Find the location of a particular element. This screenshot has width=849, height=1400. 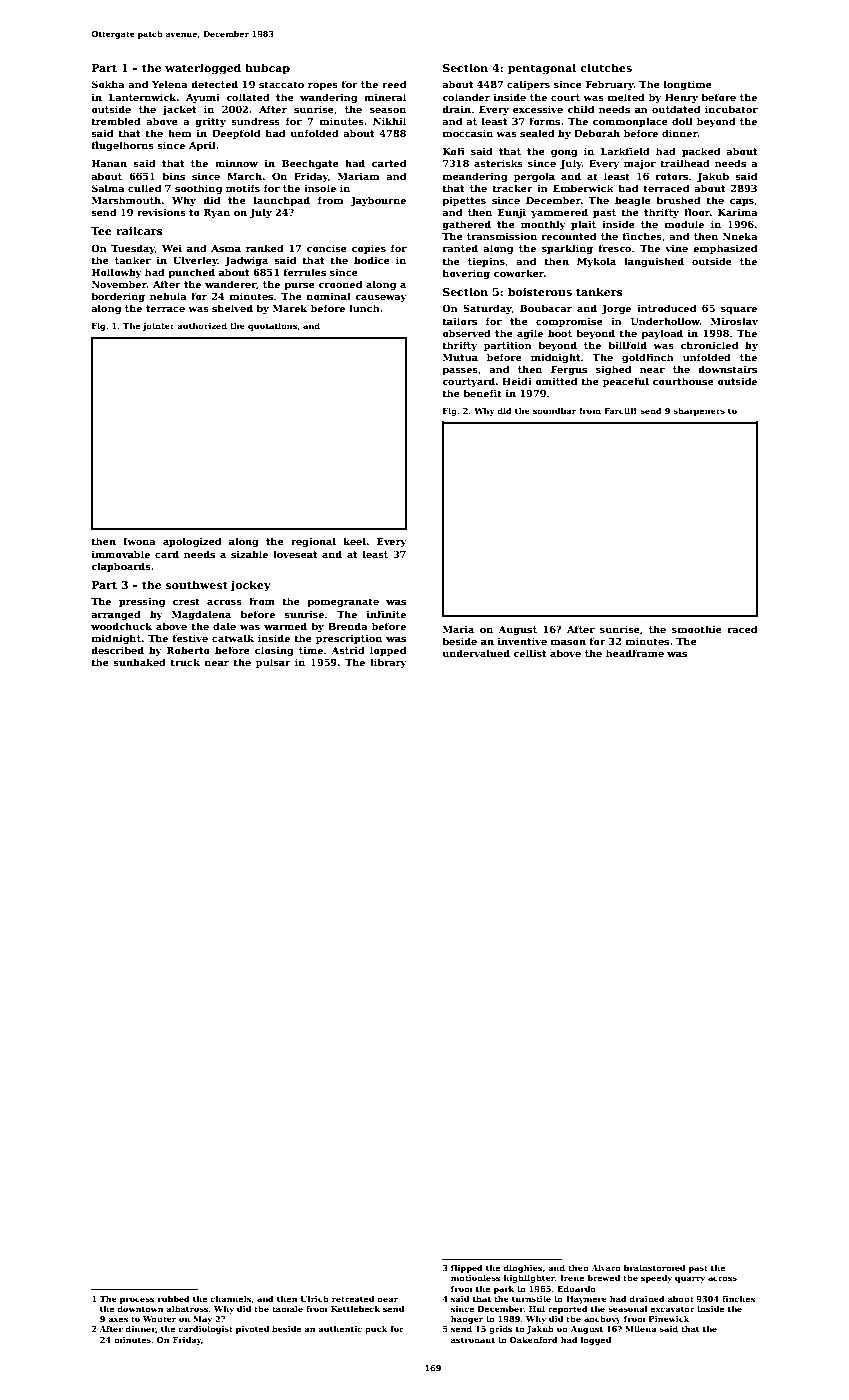

rubbed is located at coordinates (173, 1298).
